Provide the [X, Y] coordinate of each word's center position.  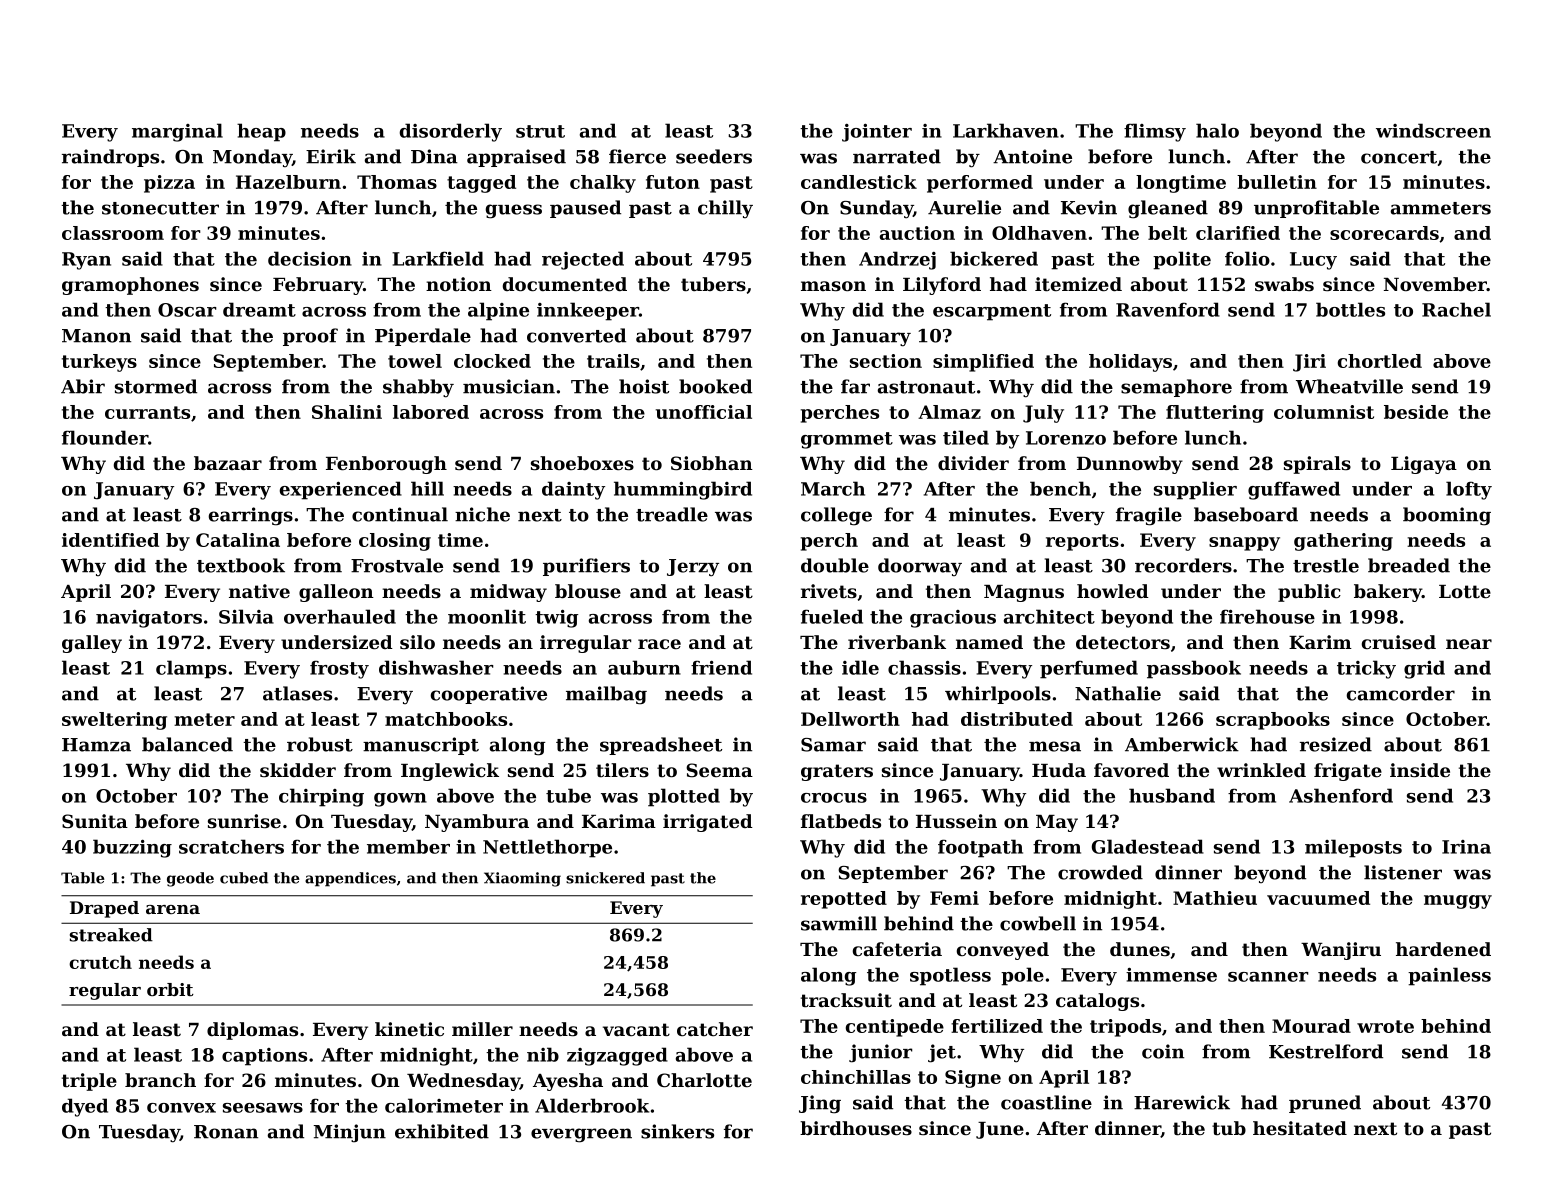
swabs [1284, 284]
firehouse [1267, 616]
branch [160, 1080]
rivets [829, 591]
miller [482, 1029]
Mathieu [1215, 898]
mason [833, 286]
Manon [96, 336]
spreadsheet [661, 746]
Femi [954, 898]
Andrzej [897, 260]
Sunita [95, 821]
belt [1167, 233]
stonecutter [160, 208]
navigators [149, 618]
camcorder [1401, 693]
